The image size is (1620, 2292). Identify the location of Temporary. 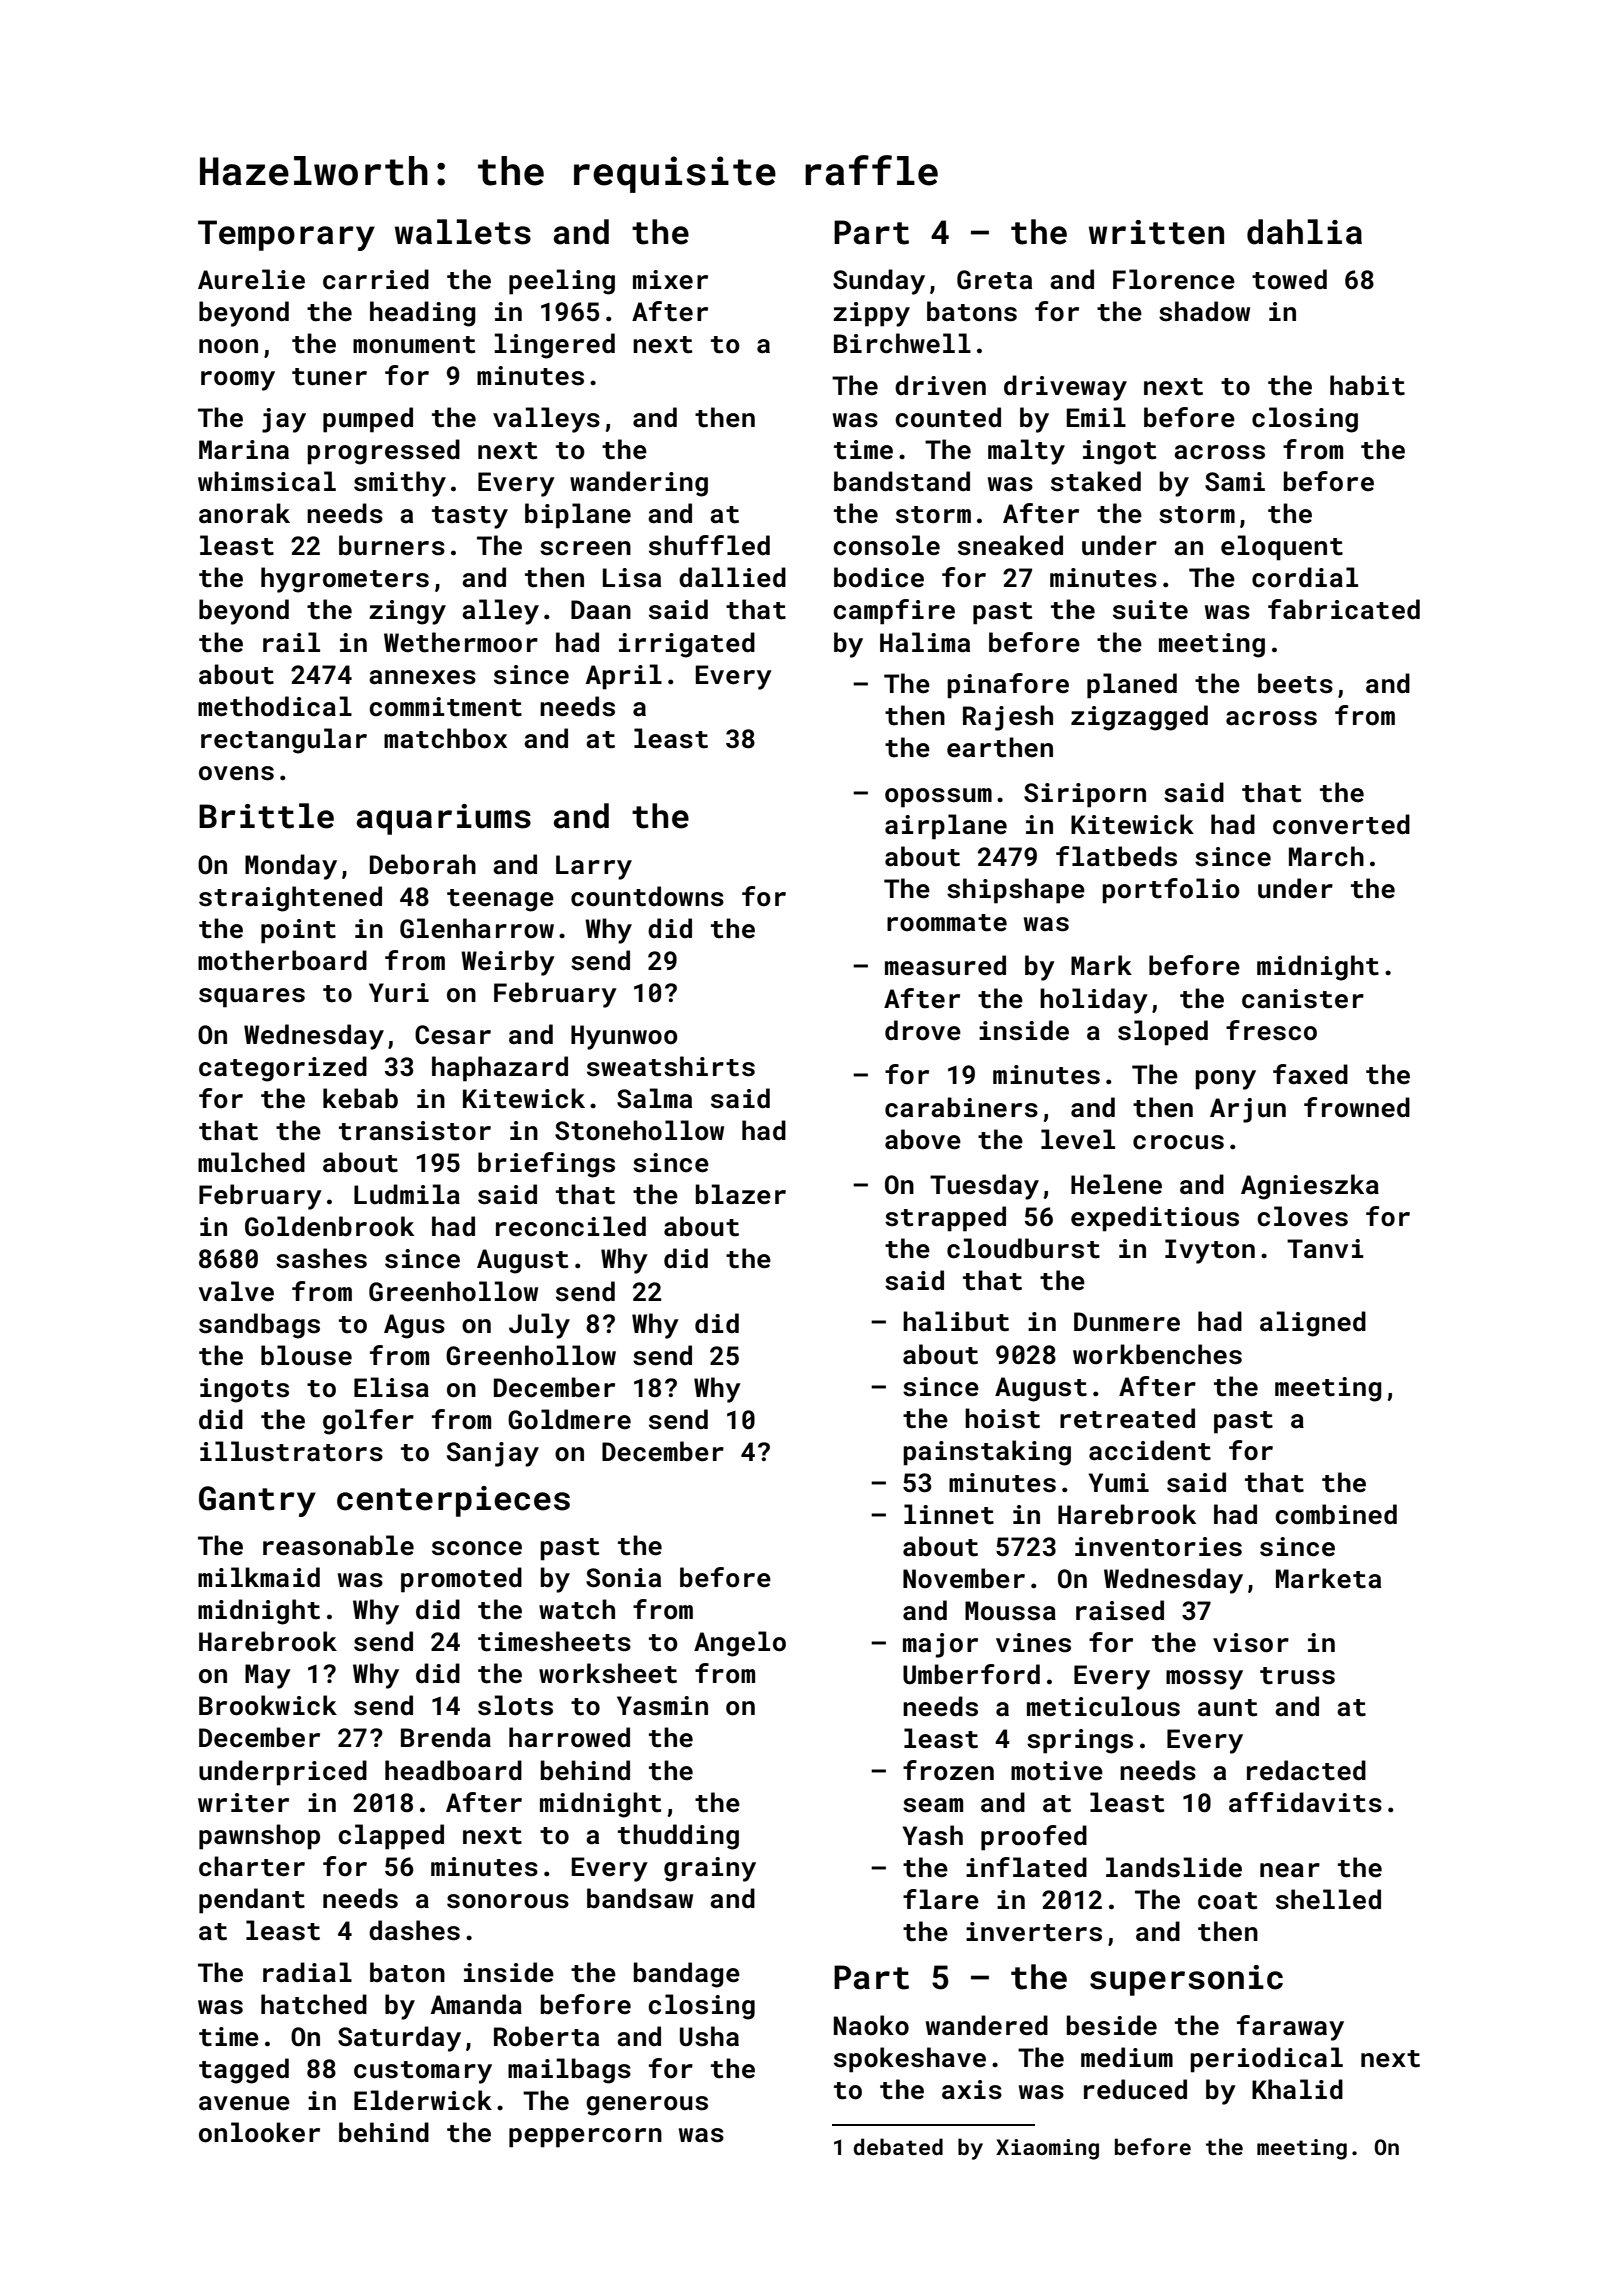
(286, 235).
